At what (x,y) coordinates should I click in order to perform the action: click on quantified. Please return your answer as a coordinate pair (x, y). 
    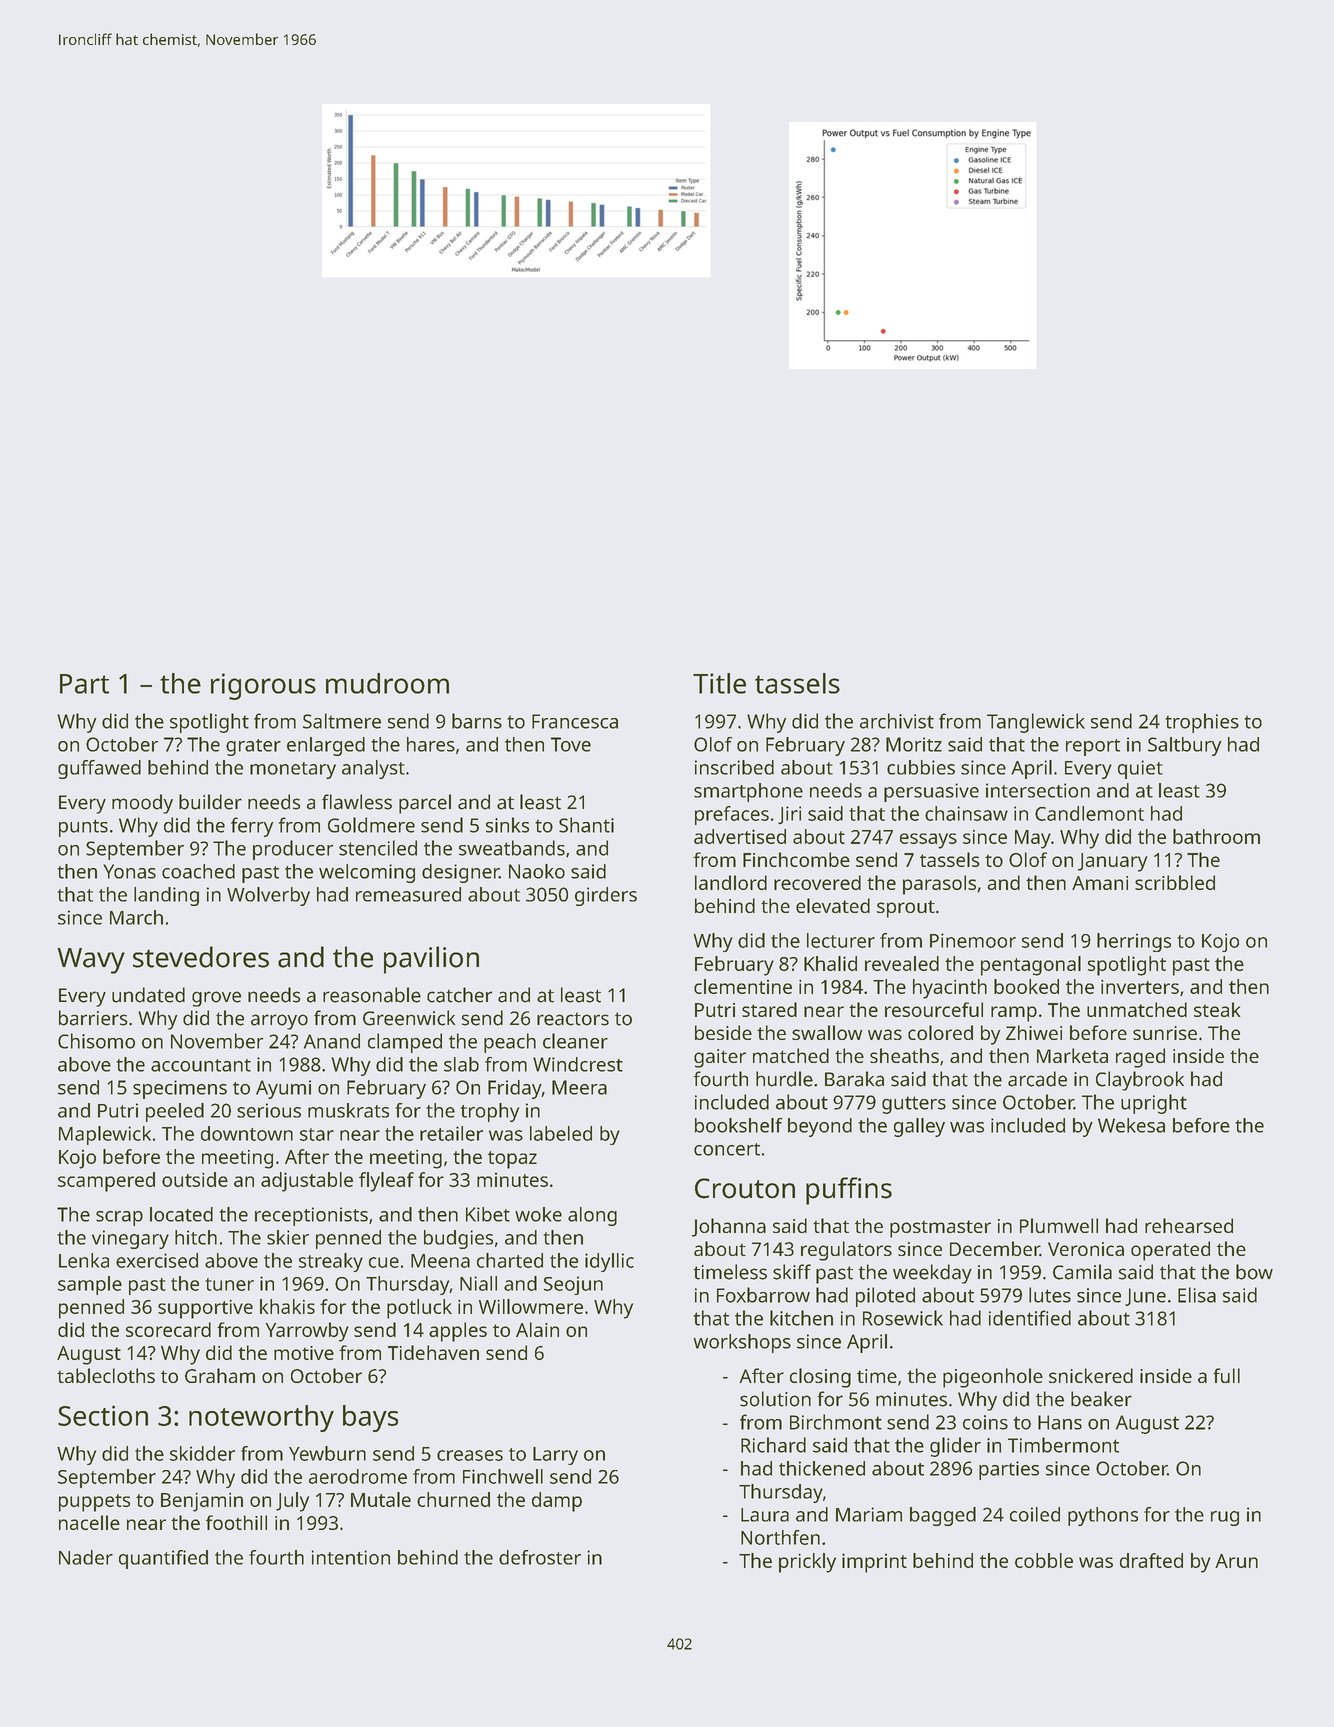
    Looking at the image, I should click on (163, 1559).
